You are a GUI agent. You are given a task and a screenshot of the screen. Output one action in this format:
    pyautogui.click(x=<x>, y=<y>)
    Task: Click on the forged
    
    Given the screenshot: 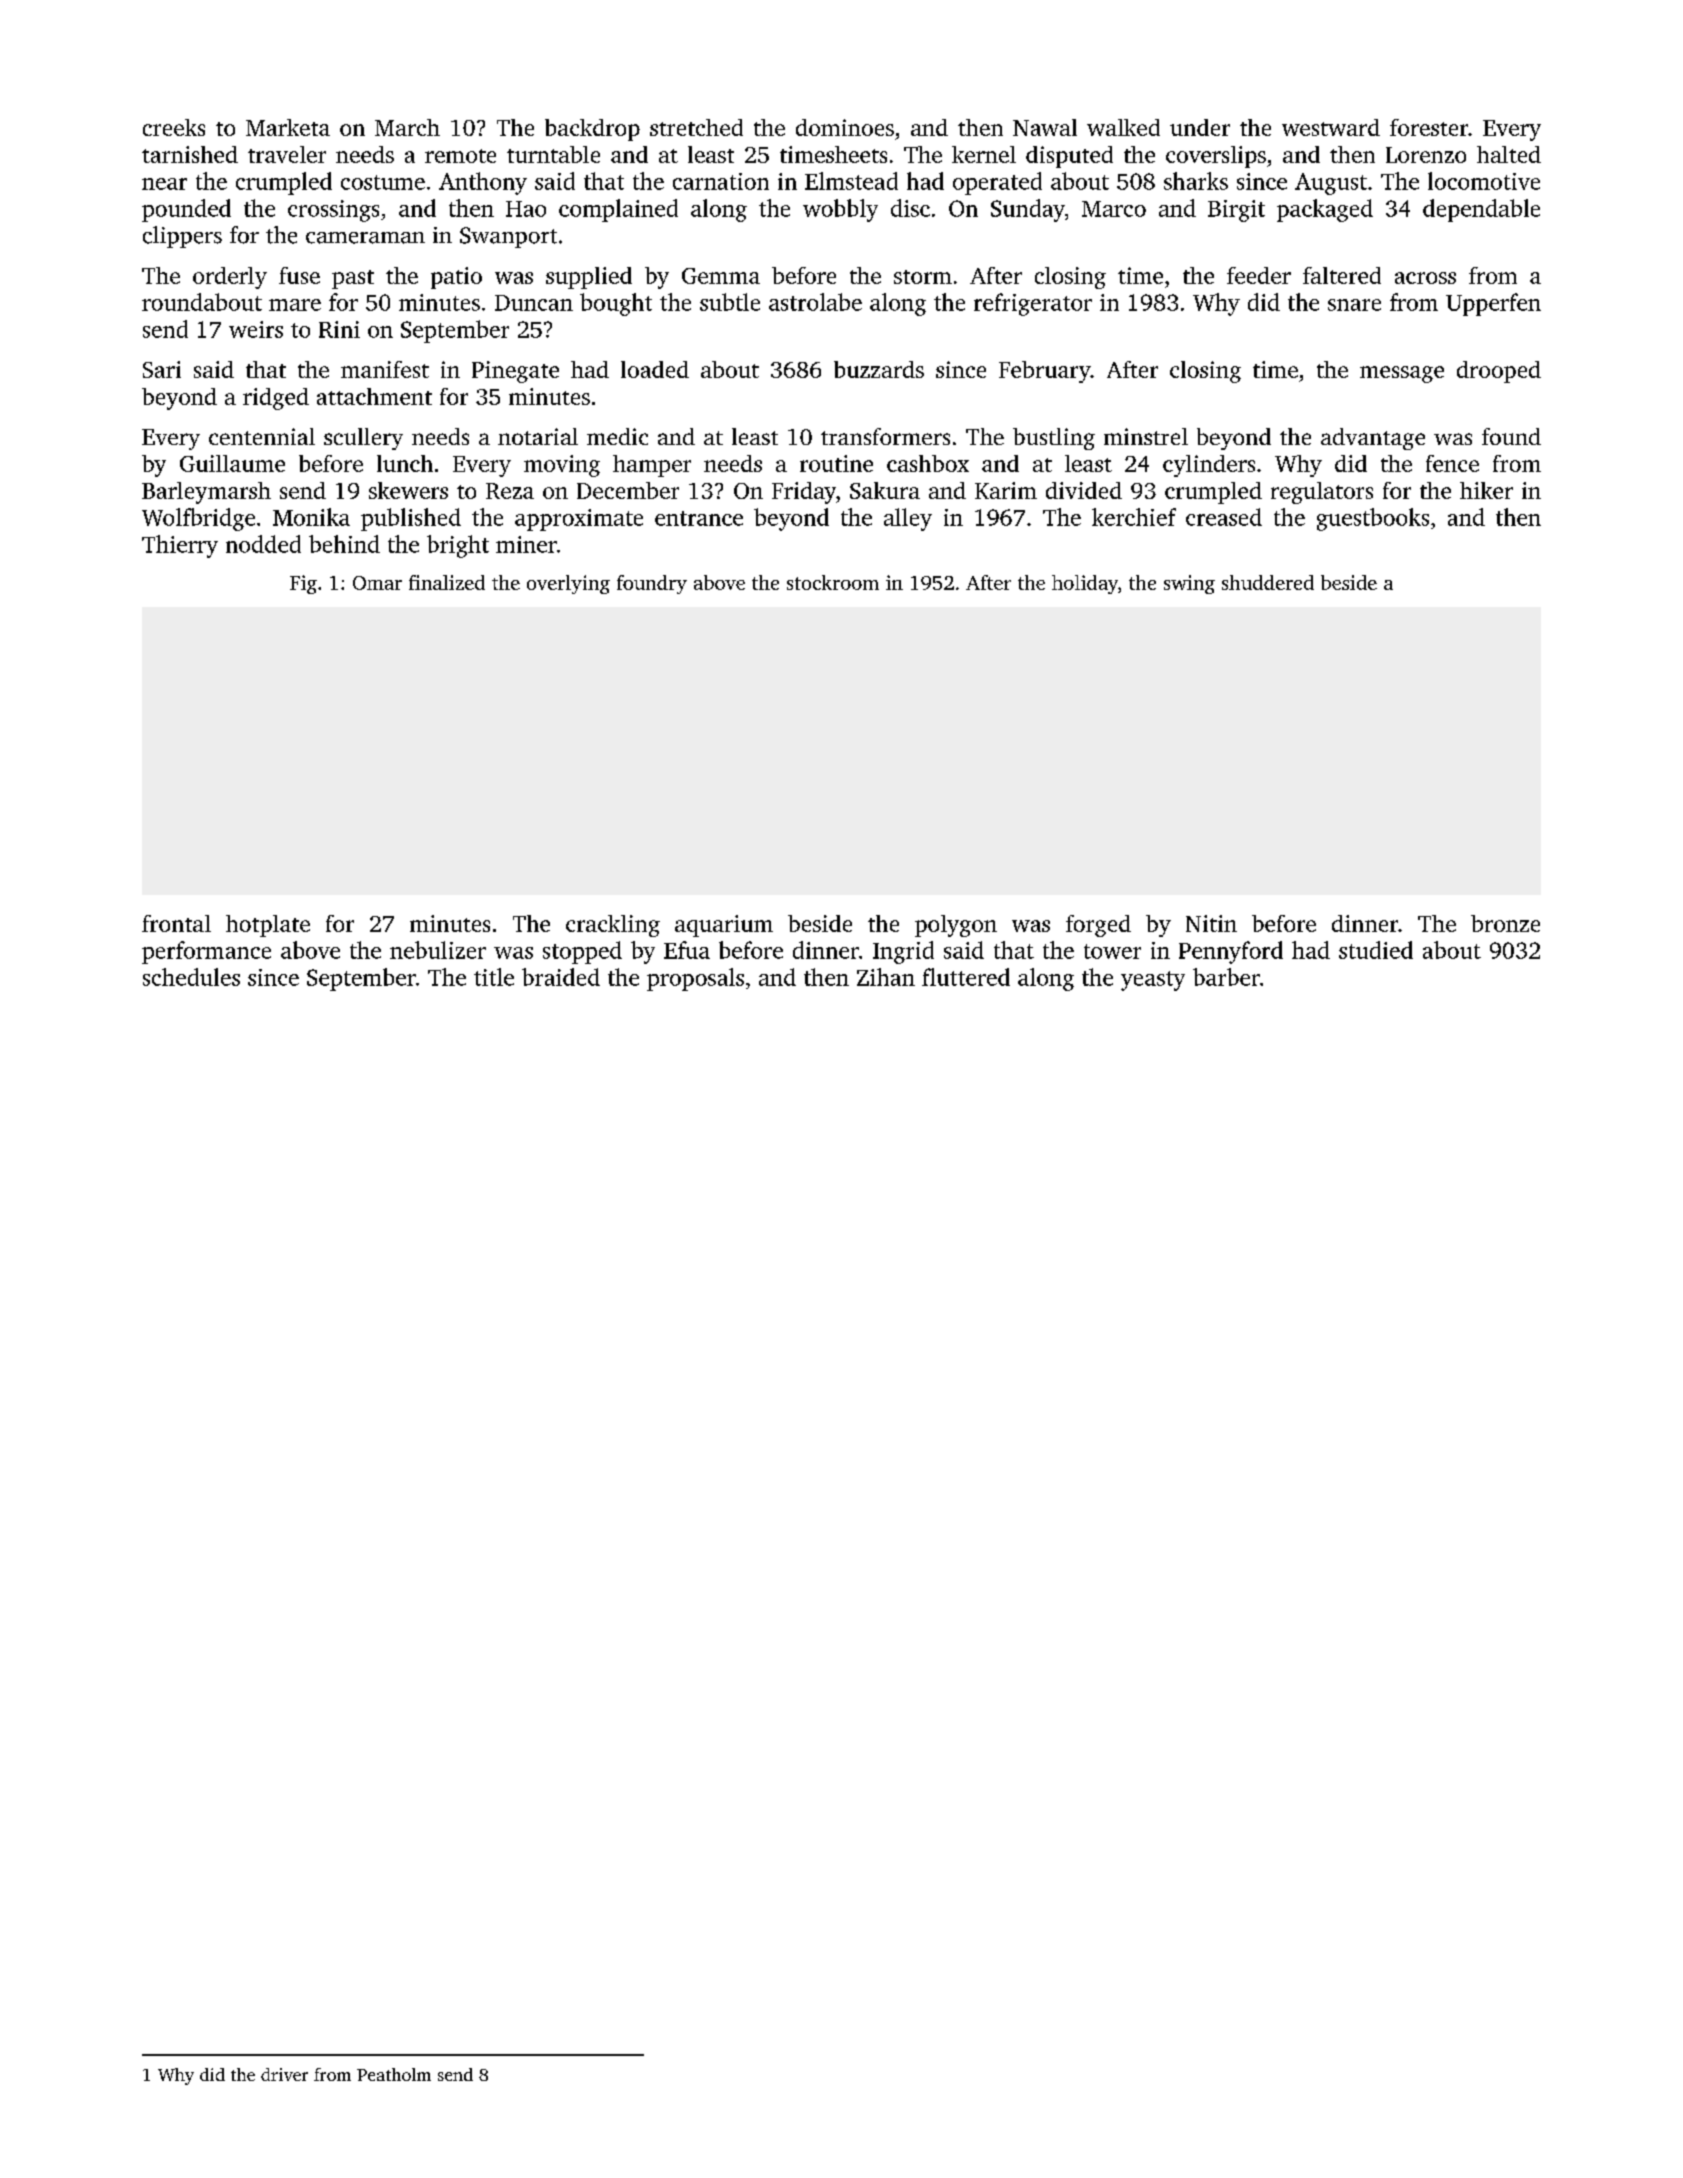 What is the action you would take?
    pyautogui.click(x=1098, y=926)
